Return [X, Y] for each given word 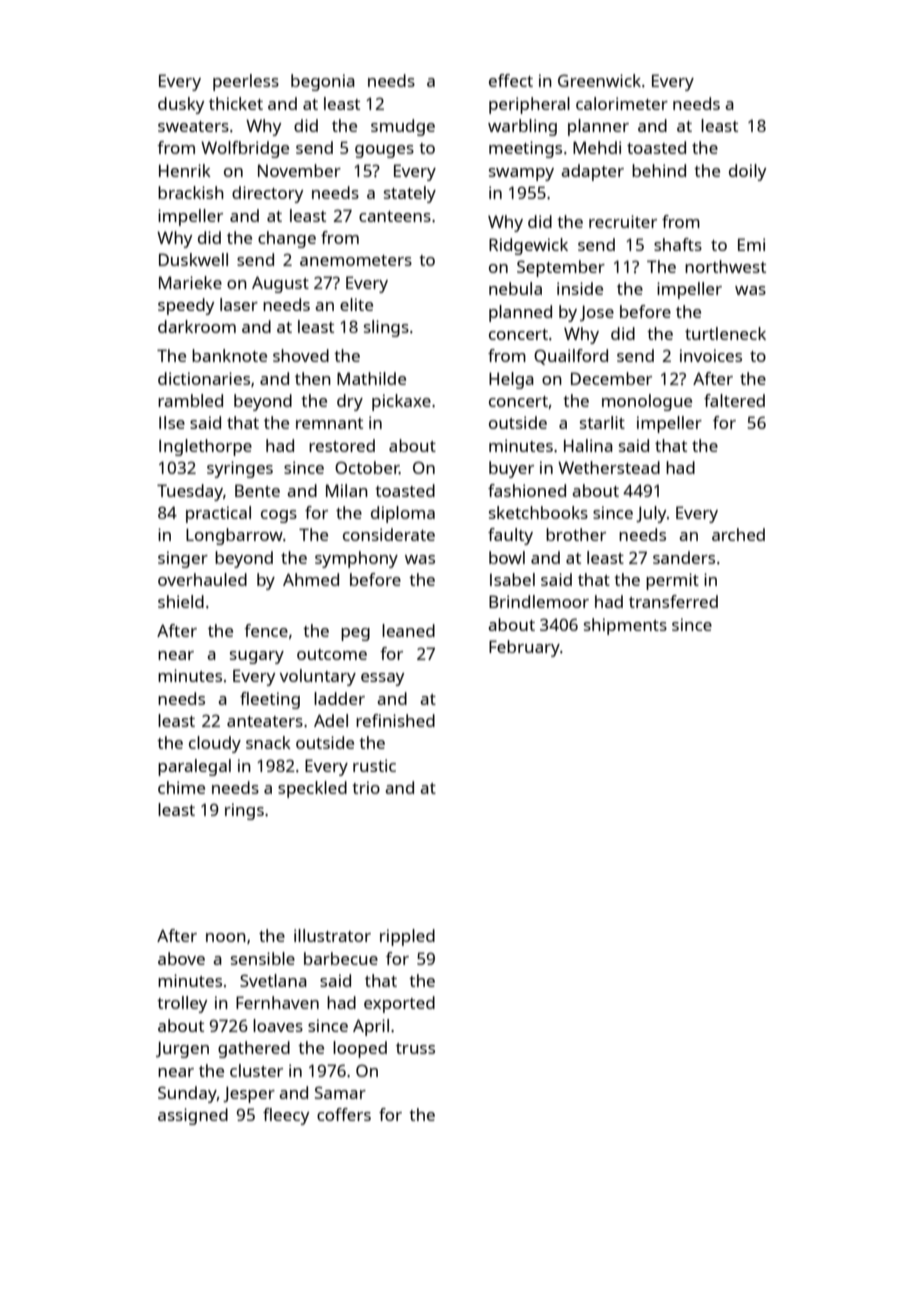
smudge [403, 127]
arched [738, 534]
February [524, 648]
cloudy [215, 744]
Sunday [187, 1094]
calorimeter [622, 103]
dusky [181, 105]
